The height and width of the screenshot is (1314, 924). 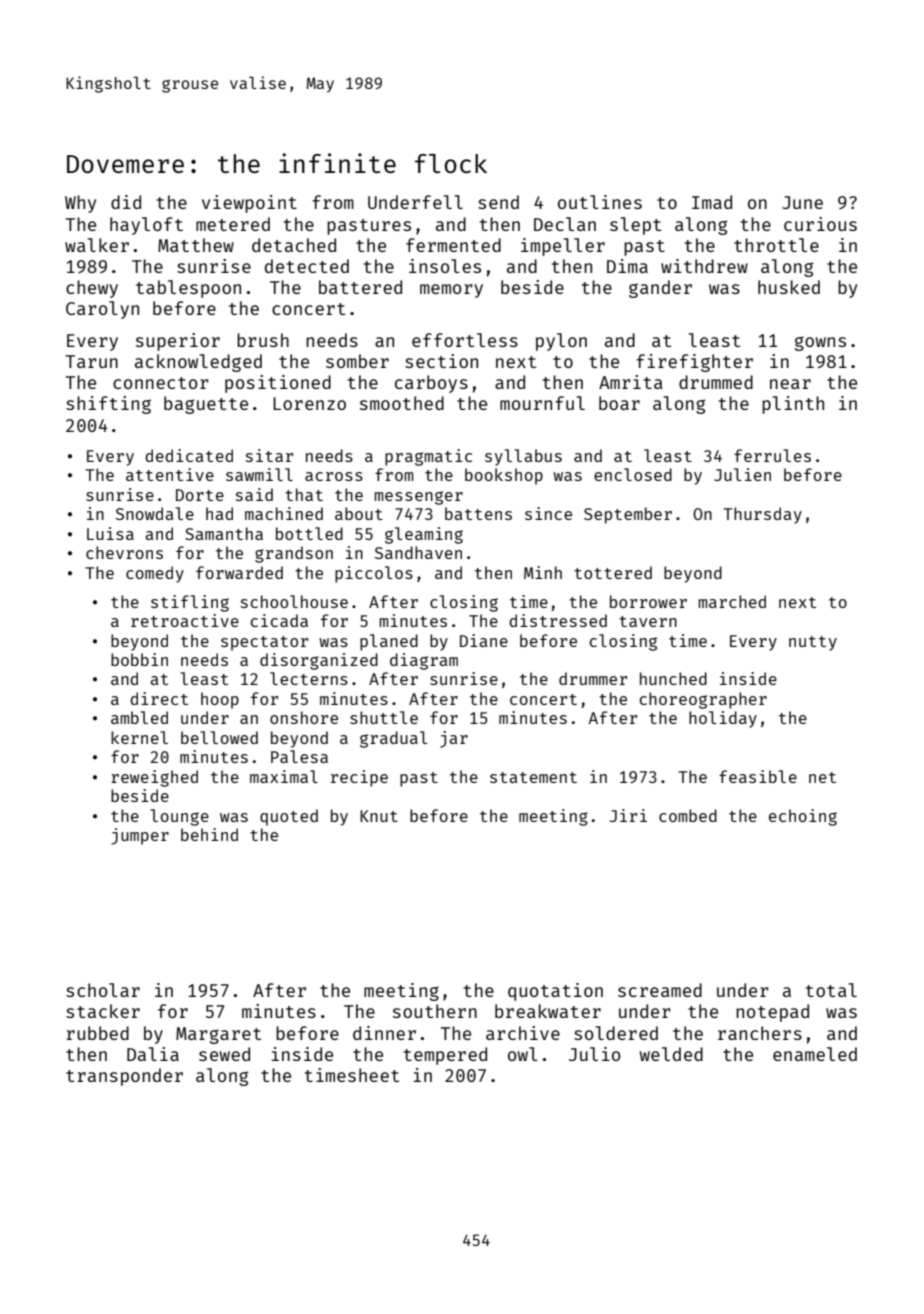 What do you see at coordinates (435, 1011) in the screenshot?
I see `southern` at bounding box center [435, 1011].
